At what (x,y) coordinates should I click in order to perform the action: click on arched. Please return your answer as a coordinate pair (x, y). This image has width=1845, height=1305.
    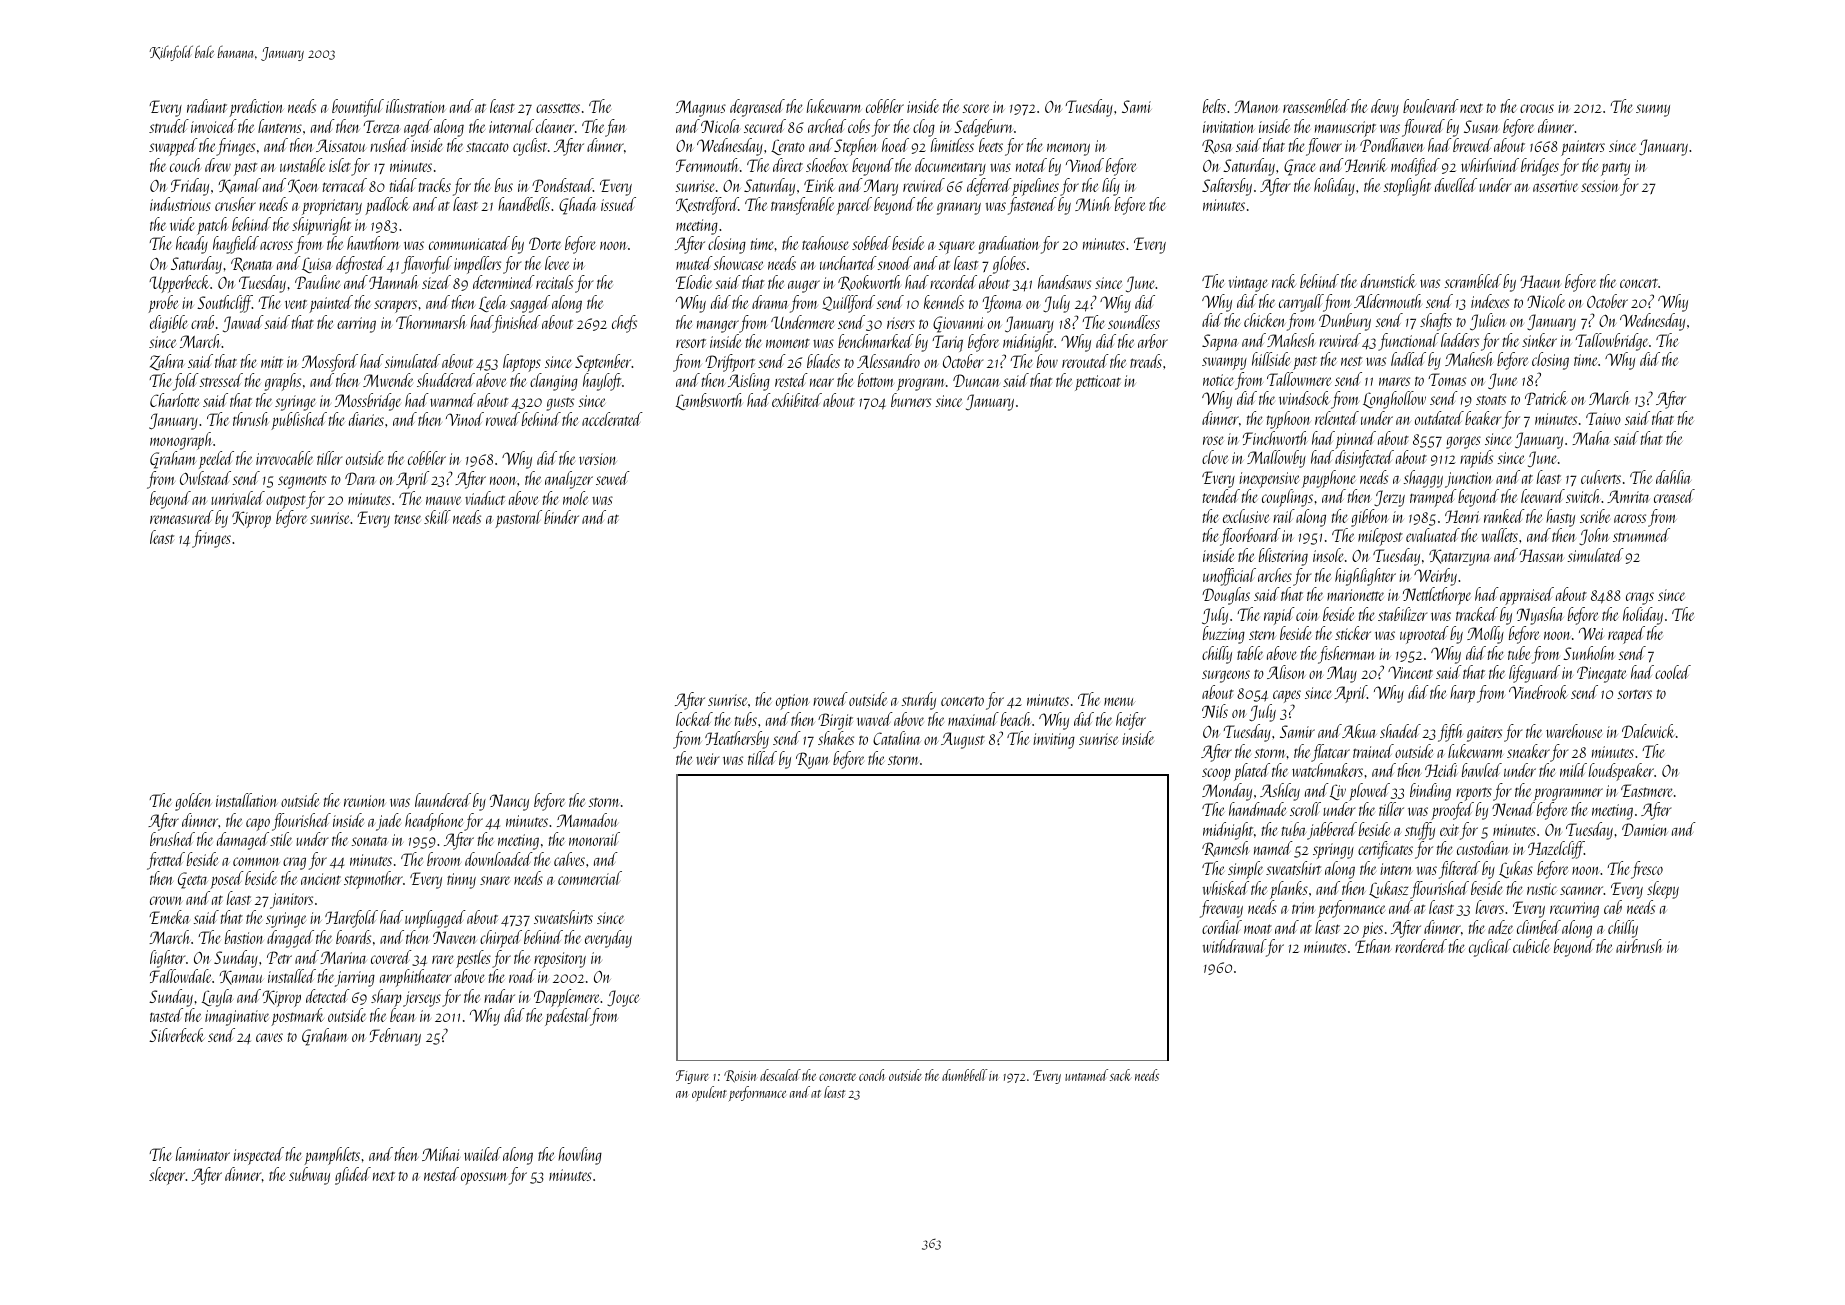
    Looking at the image, I should click on (827, 126).
